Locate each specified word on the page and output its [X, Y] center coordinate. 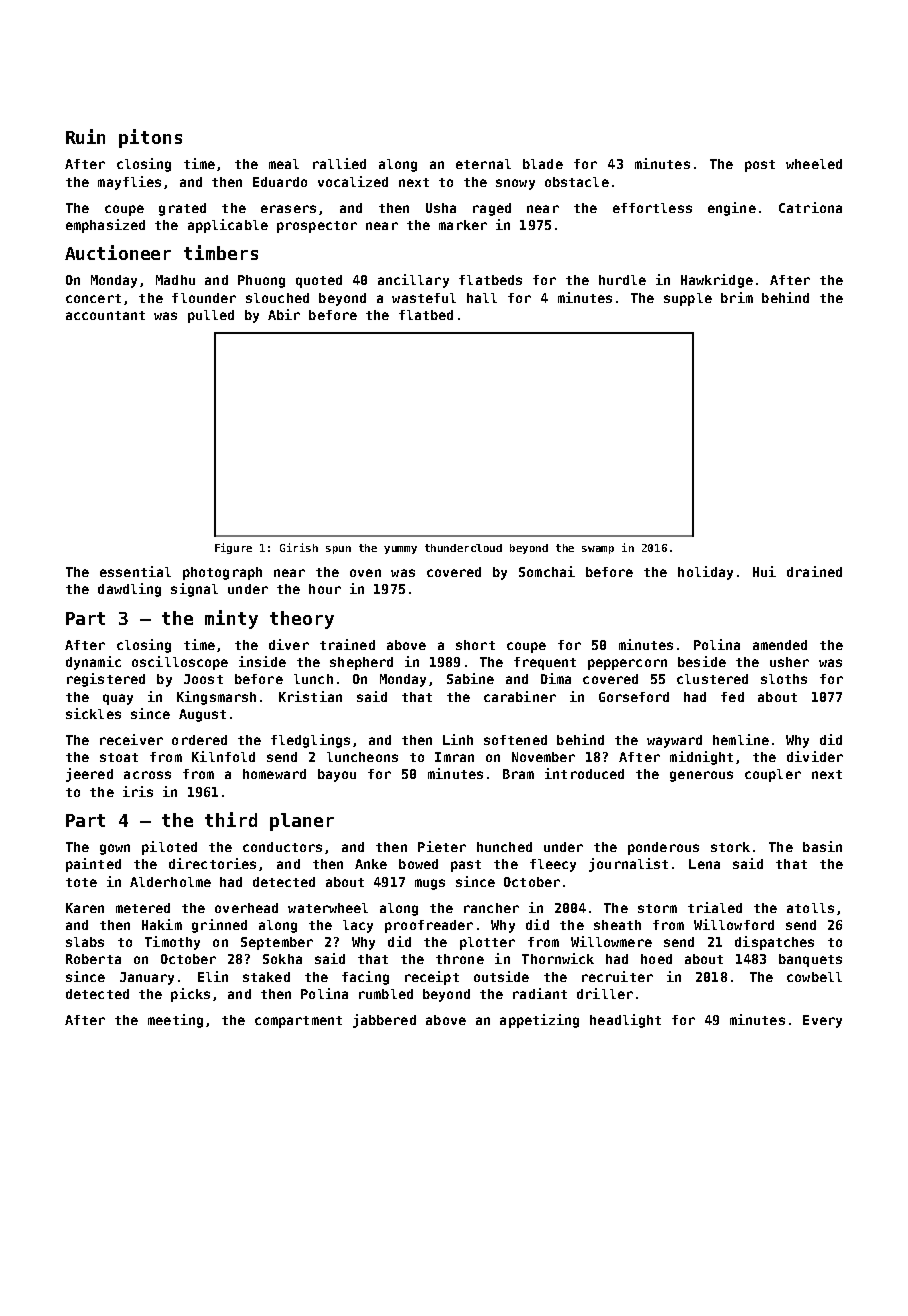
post [760, 166]
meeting [175, 1021]
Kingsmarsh [216, 698]
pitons [150, 138]
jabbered [384, 1021]
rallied [339, 163]
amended [780, 645]
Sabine [470, 678]
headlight [625, 1021]
